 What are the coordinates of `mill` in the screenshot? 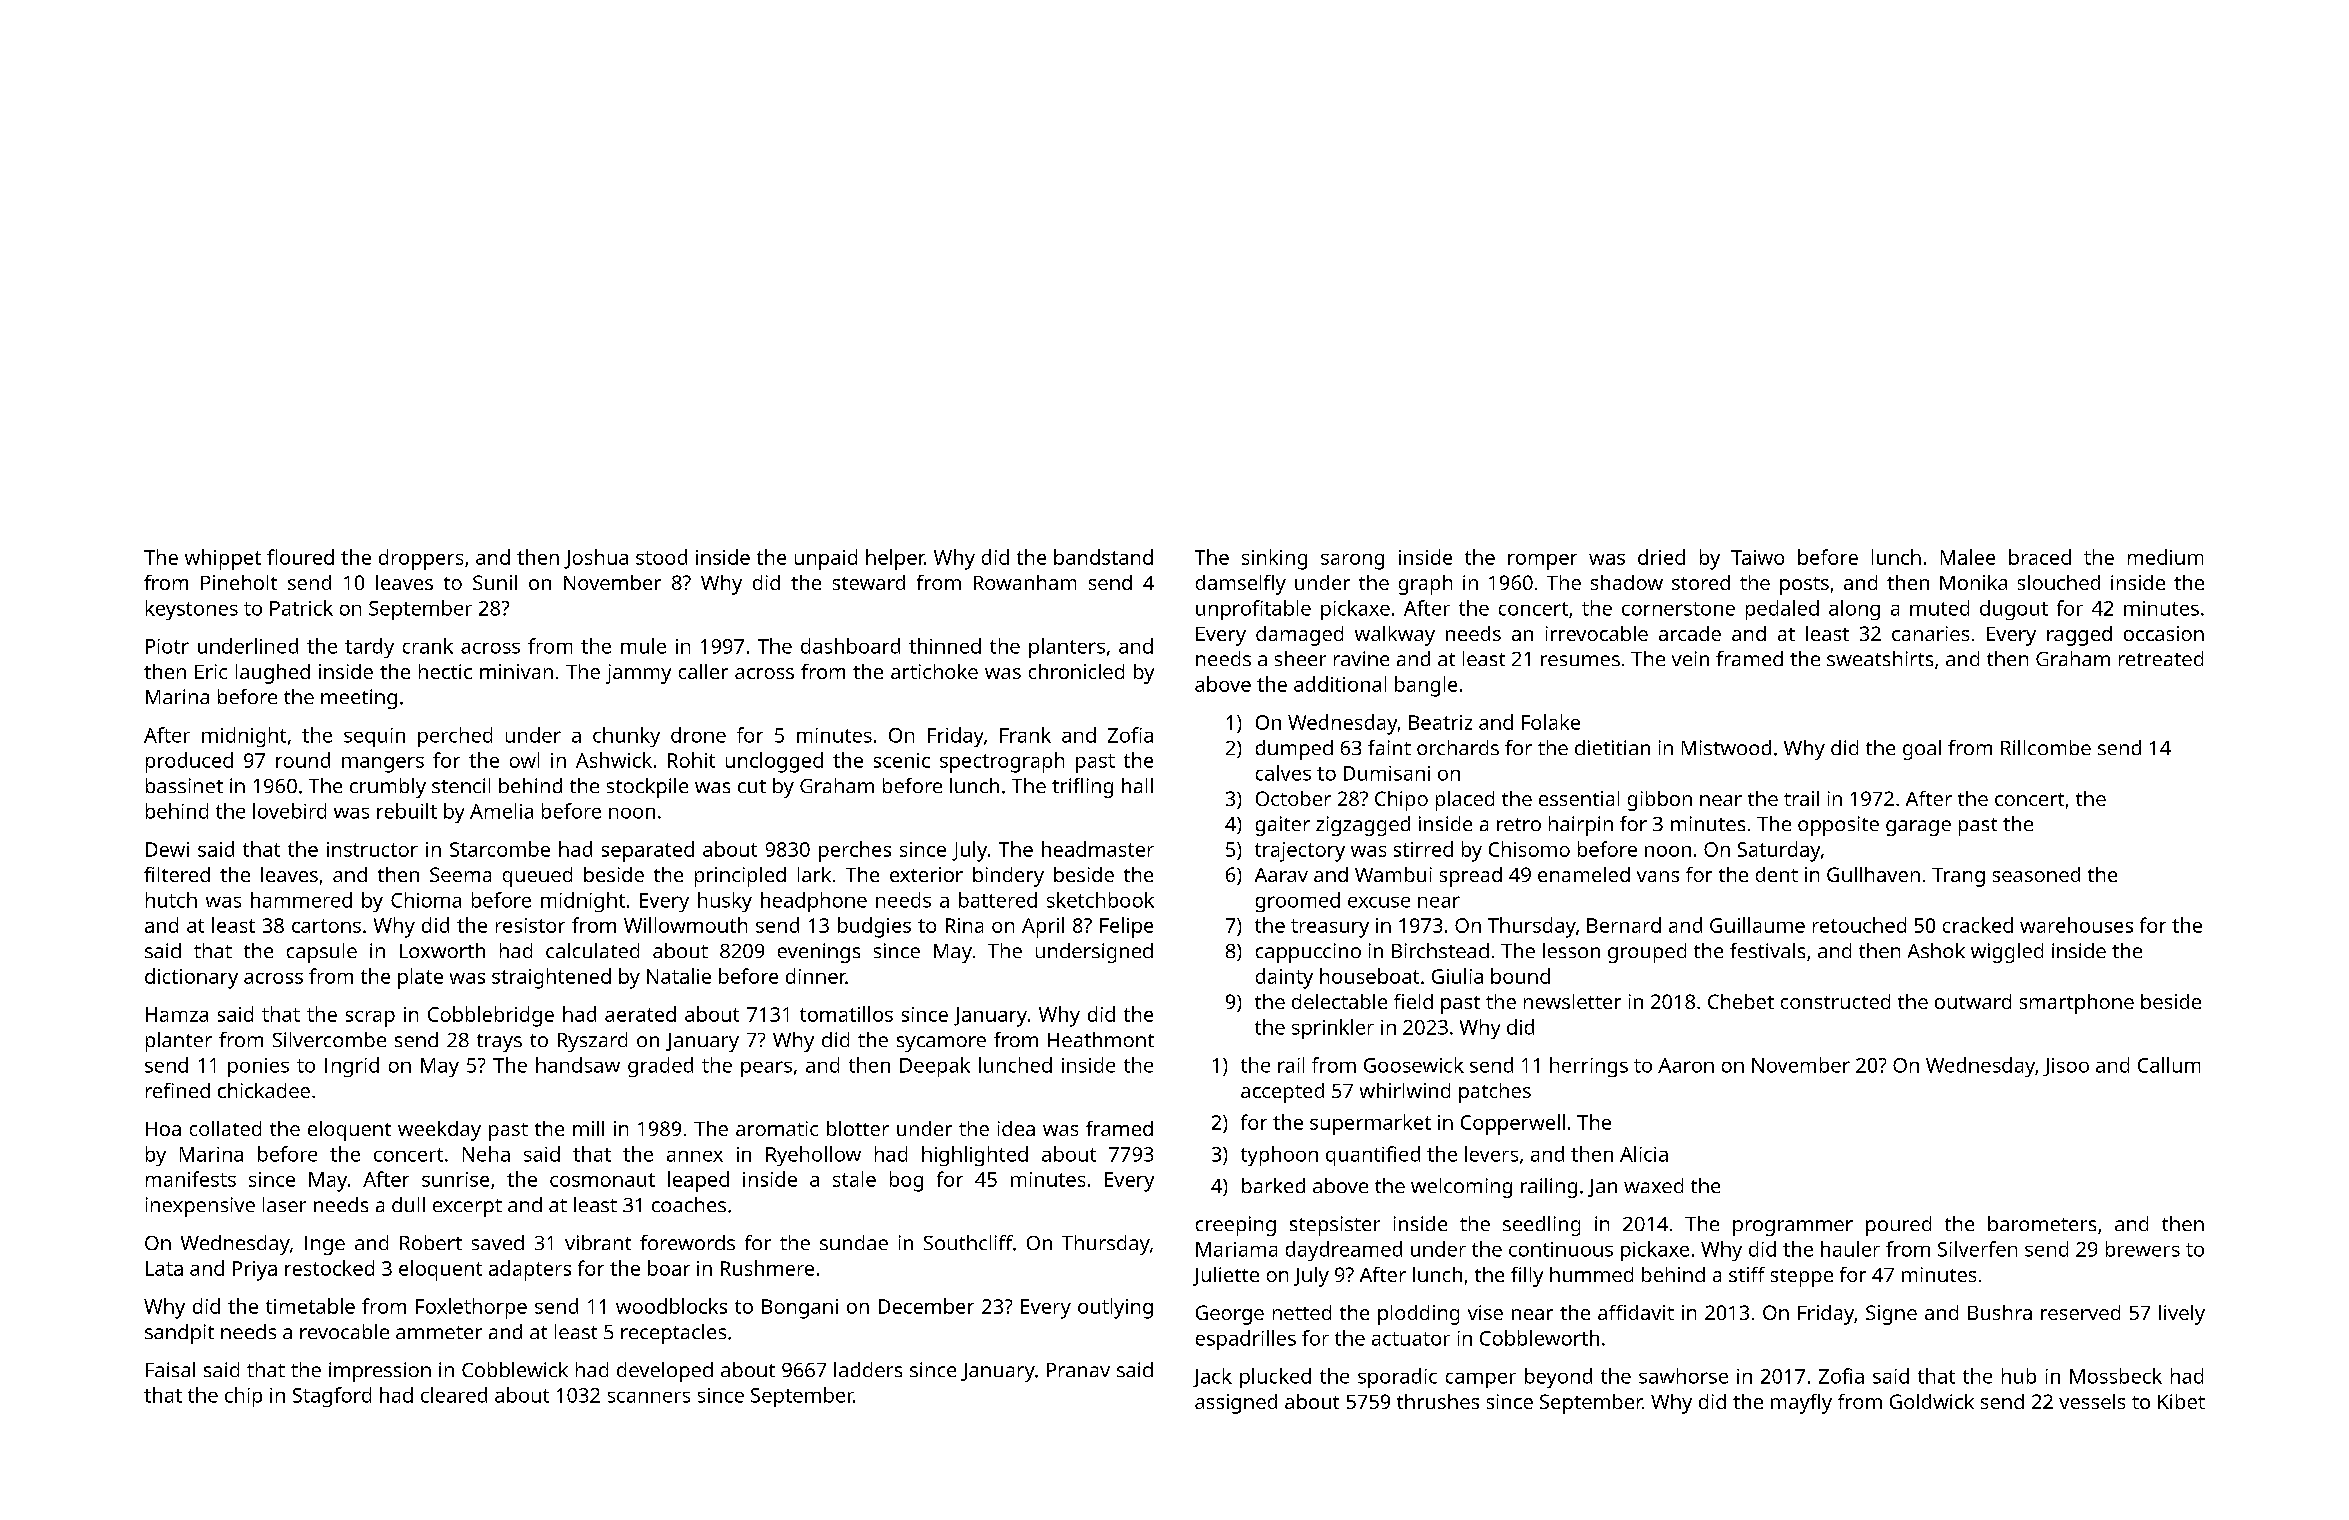 It's located at (588, 1128).
